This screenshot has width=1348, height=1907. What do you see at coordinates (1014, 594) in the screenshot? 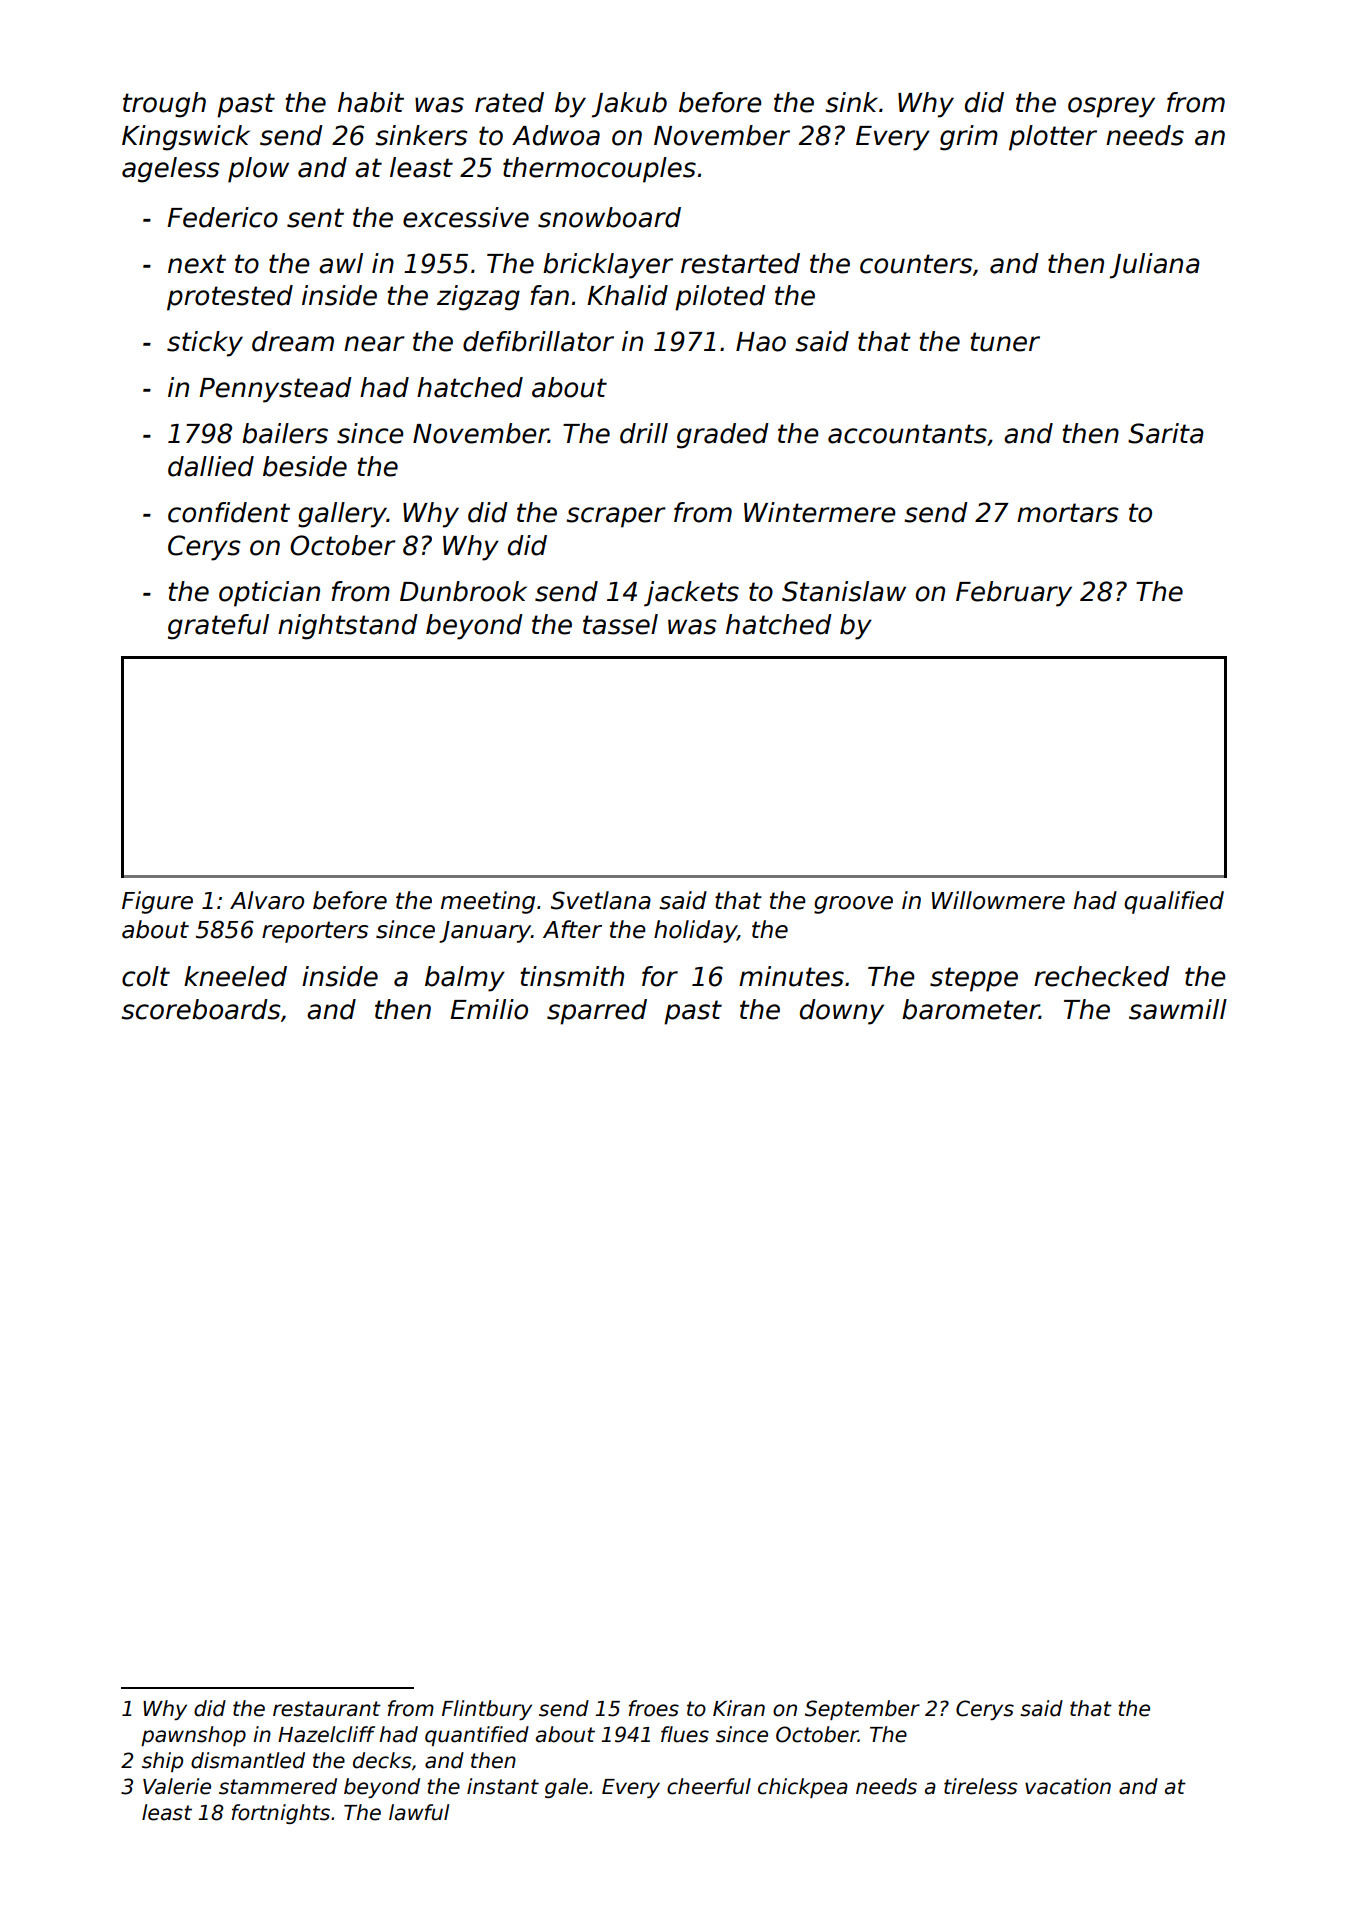
I see `February` at bounding box center [1014, 594].
